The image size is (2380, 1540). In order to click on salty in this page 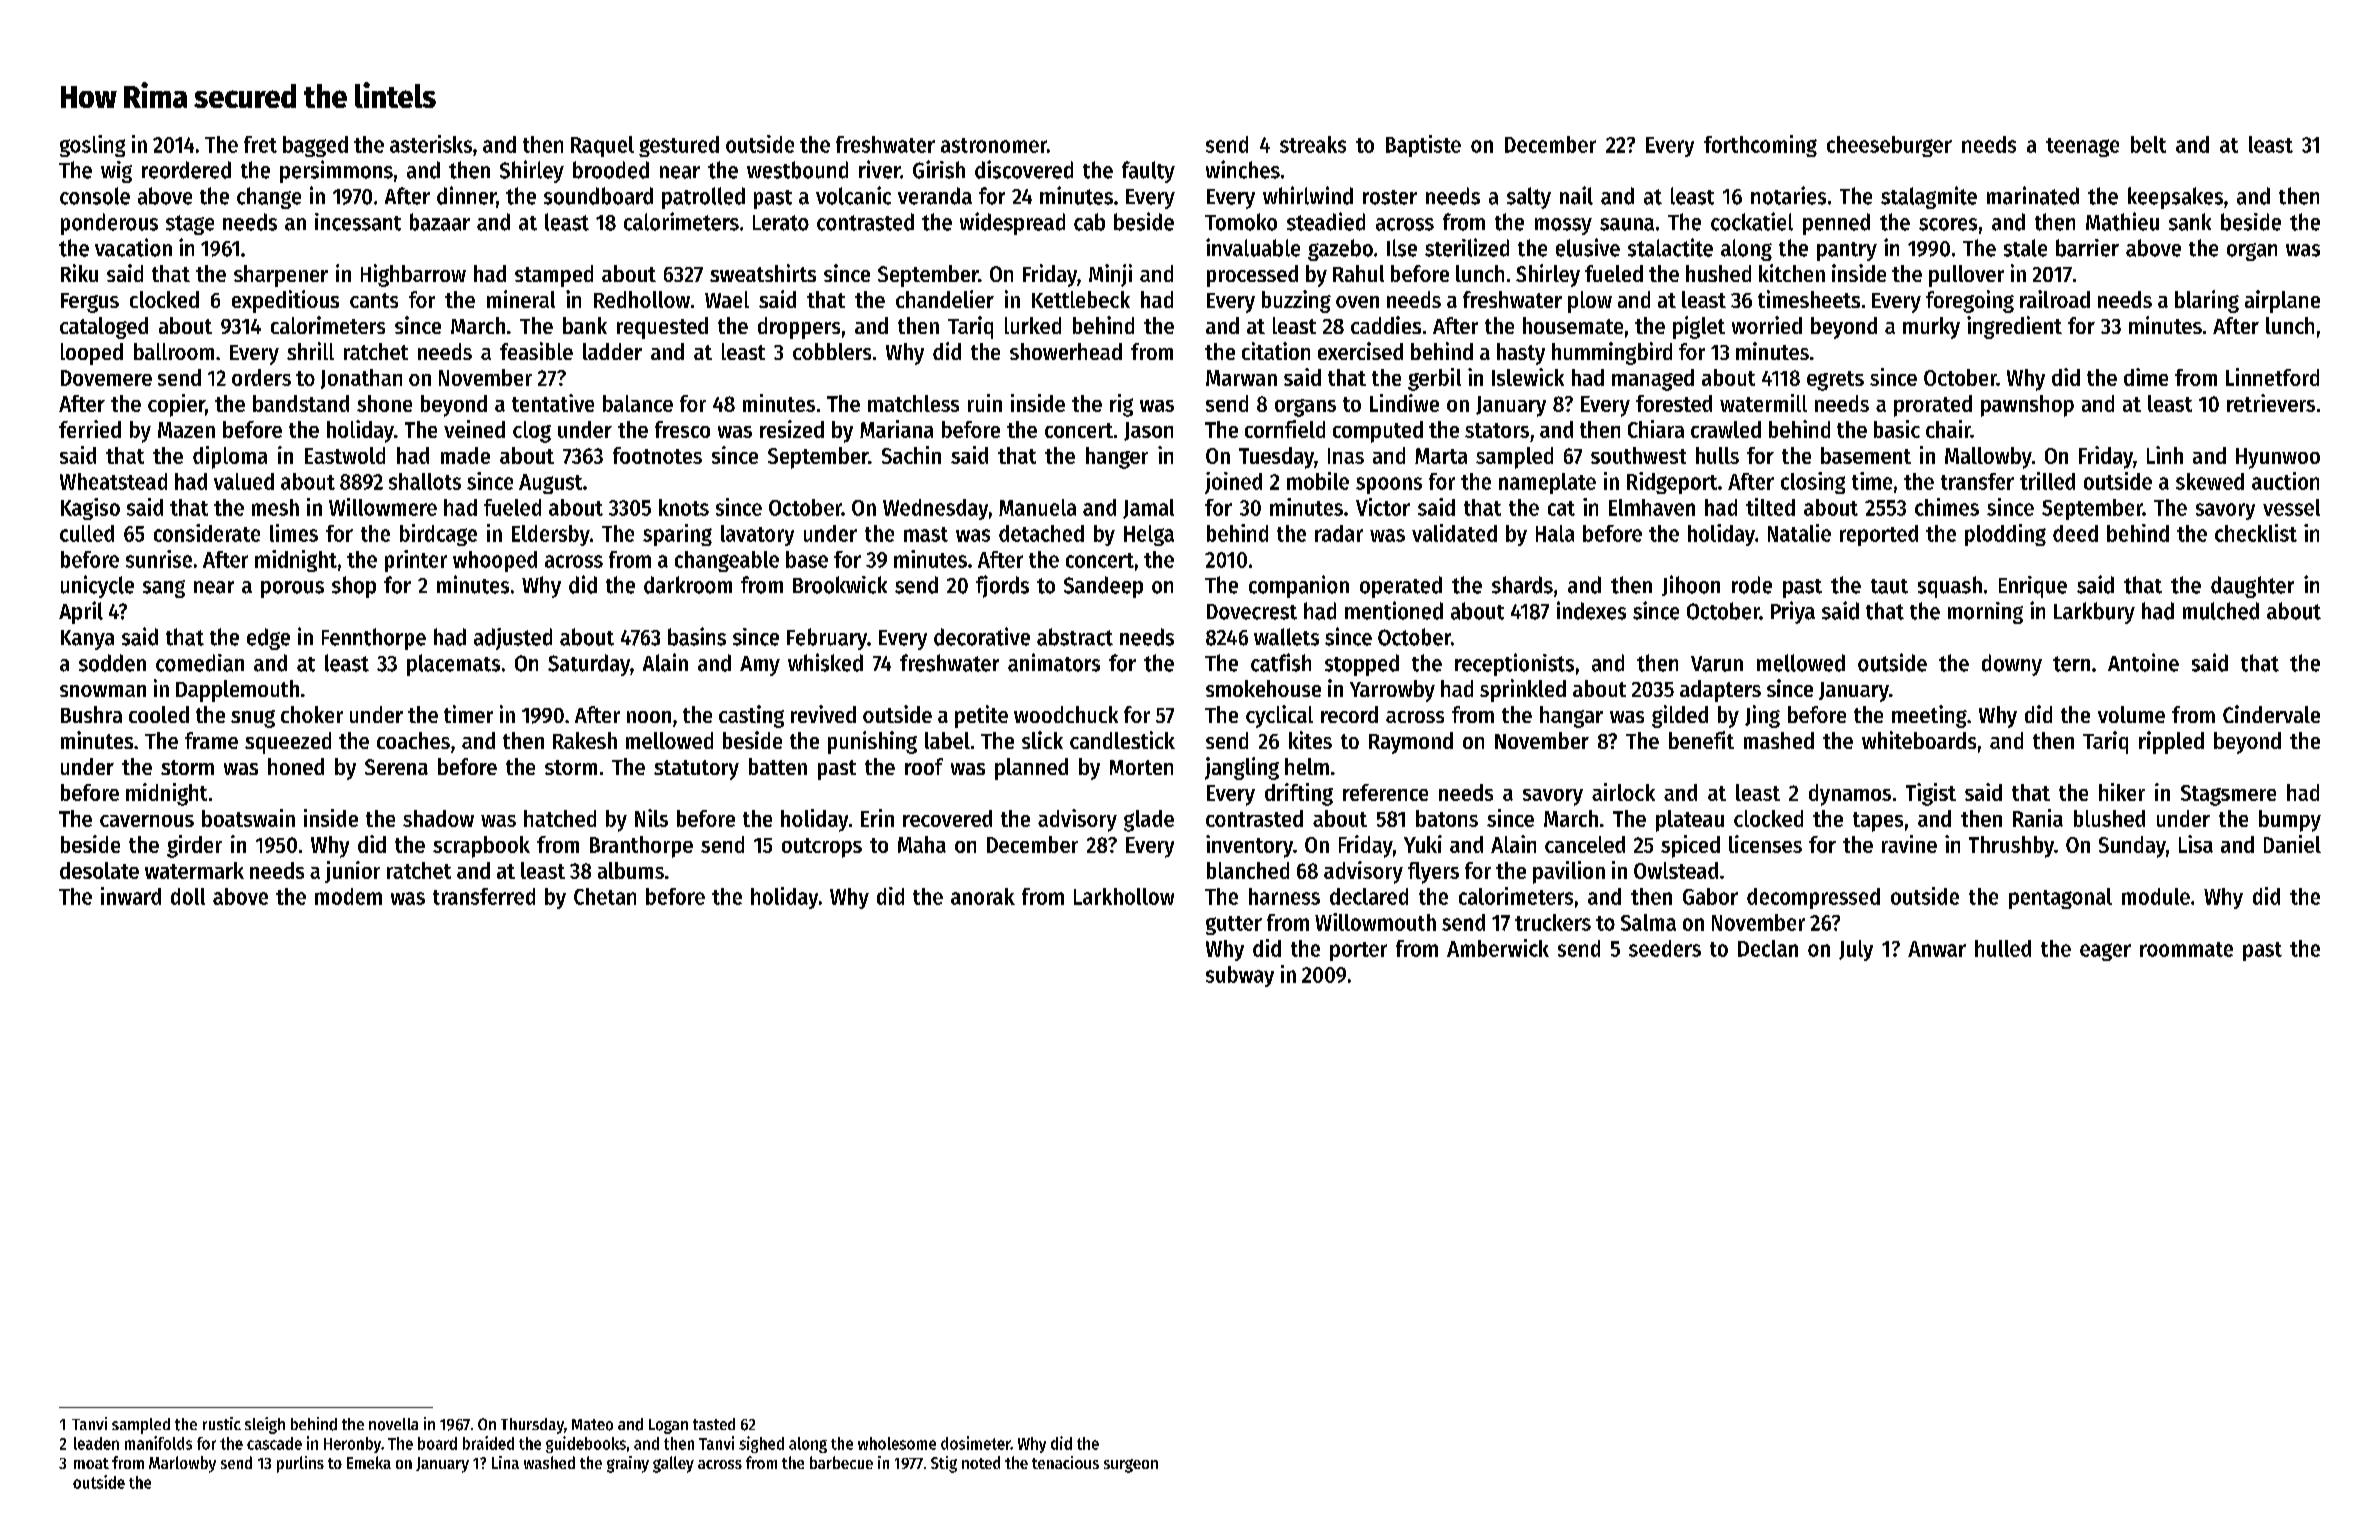, I will do `click(1529, 198)`.
